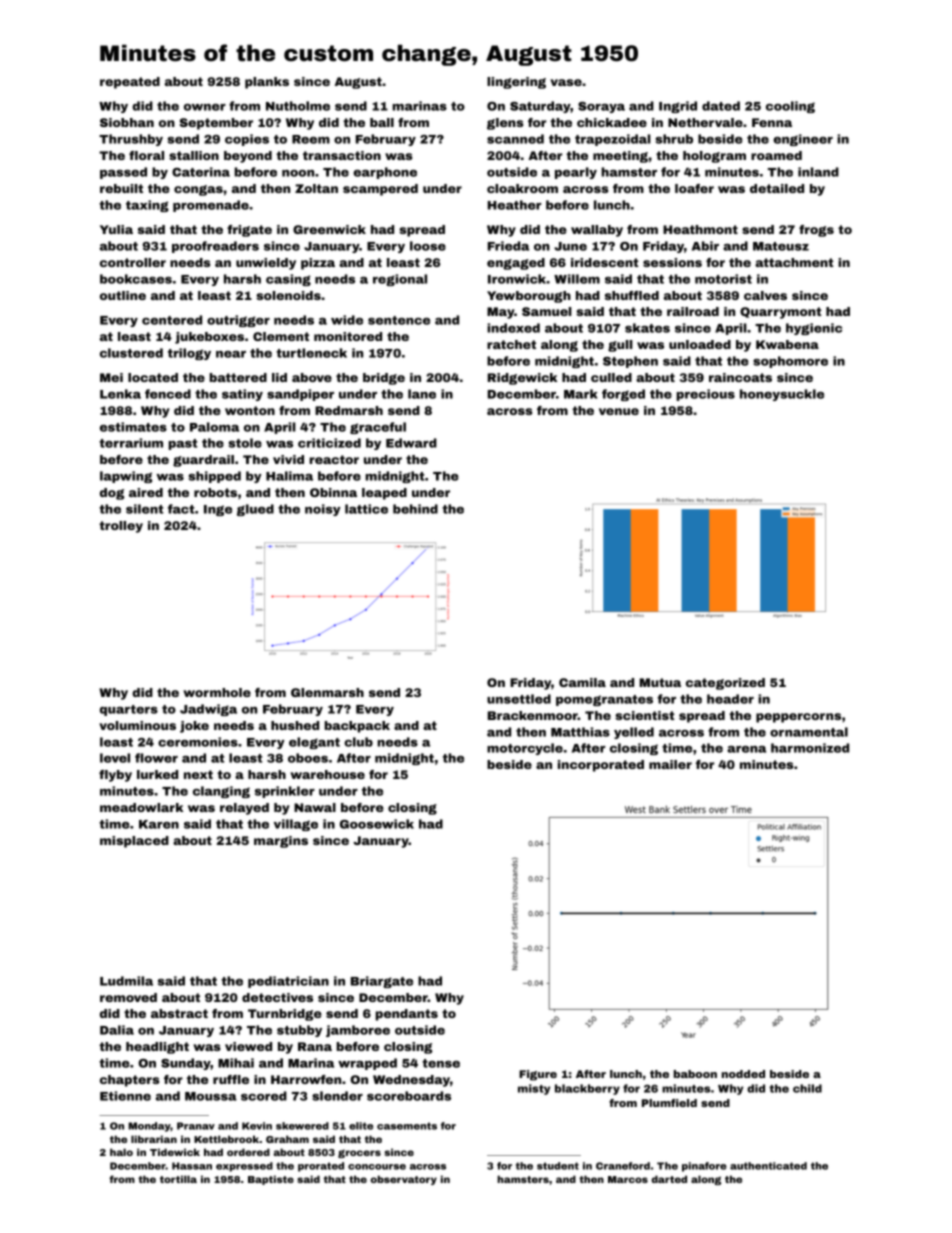 Image resolution: width=952 pixels, height=1233 pixels. What do you see at coordinates (357, 727) in the screenshot?
I see `backpack` at bounding box center [357, 727].
